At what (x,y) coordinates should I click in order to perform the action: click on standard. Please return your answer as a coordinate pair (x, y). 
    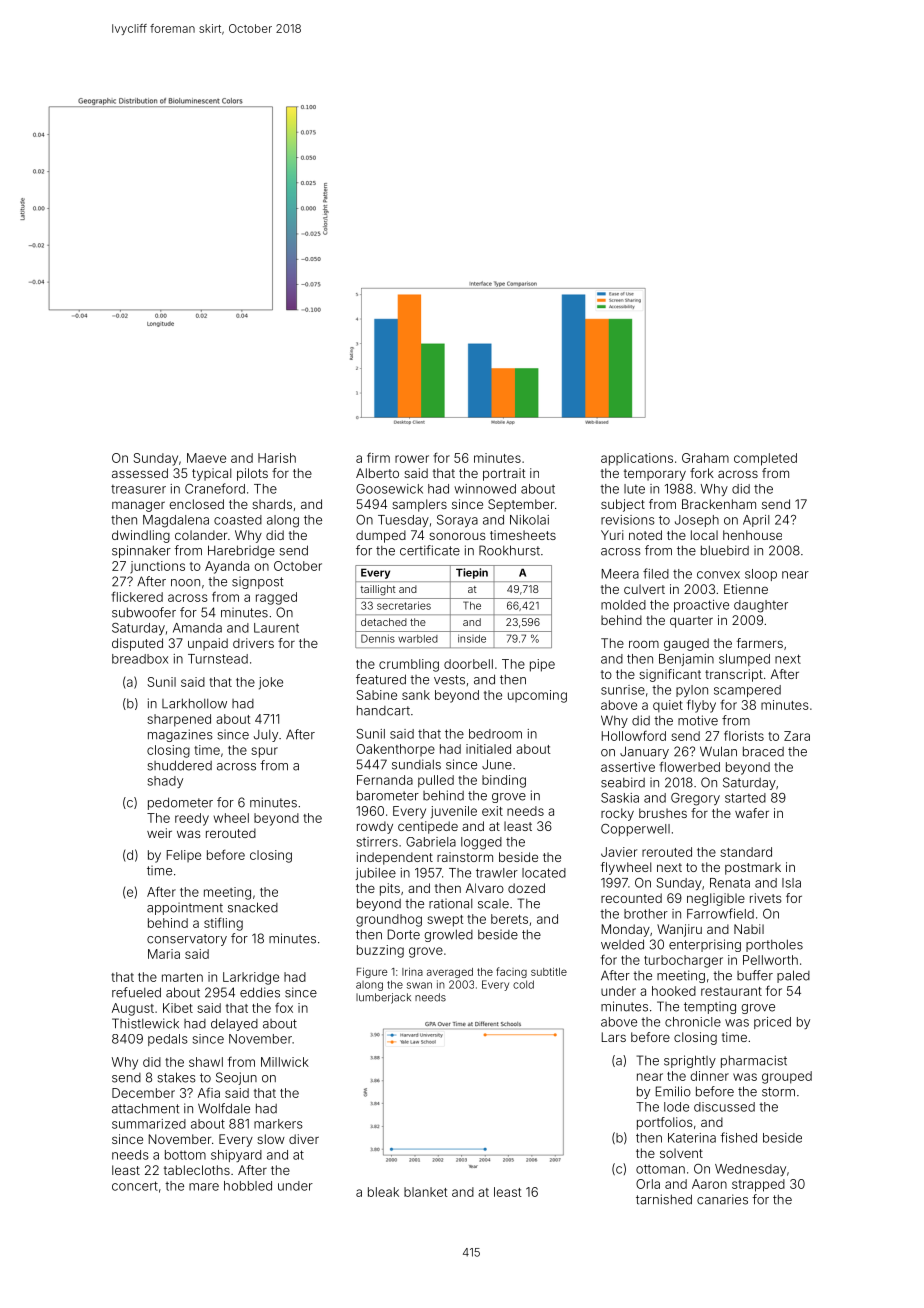
    Looking at the image, I should click on (746, 852).
